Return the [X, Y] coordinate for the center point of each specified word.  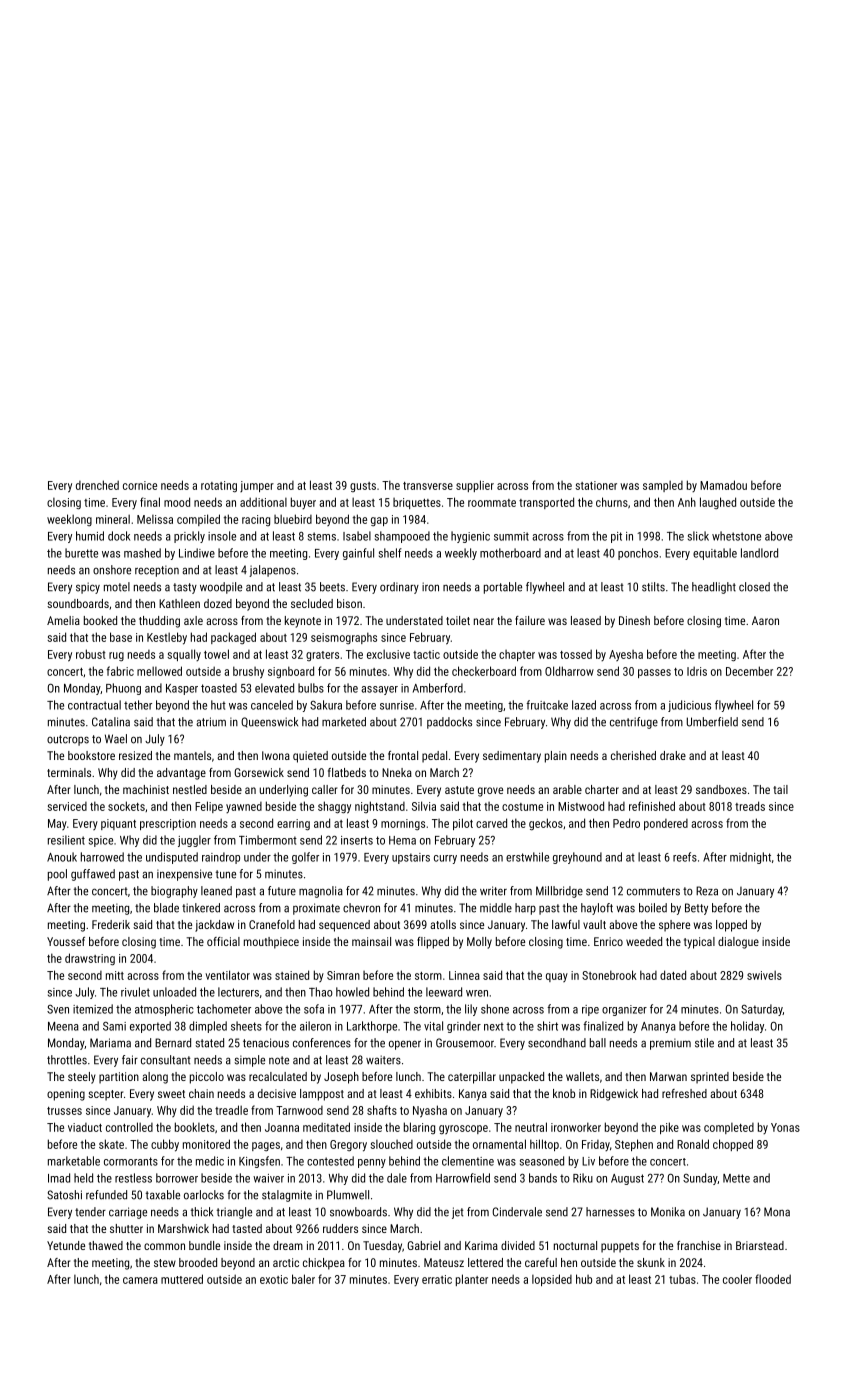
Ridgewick [614, 1095]
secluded [312, 603]
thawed [106, 1245]
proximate [316, 909]
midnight [750, 858]
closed [754, 587]
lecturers [238, 992]
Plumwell [348, 1195]
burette [81, 553]
